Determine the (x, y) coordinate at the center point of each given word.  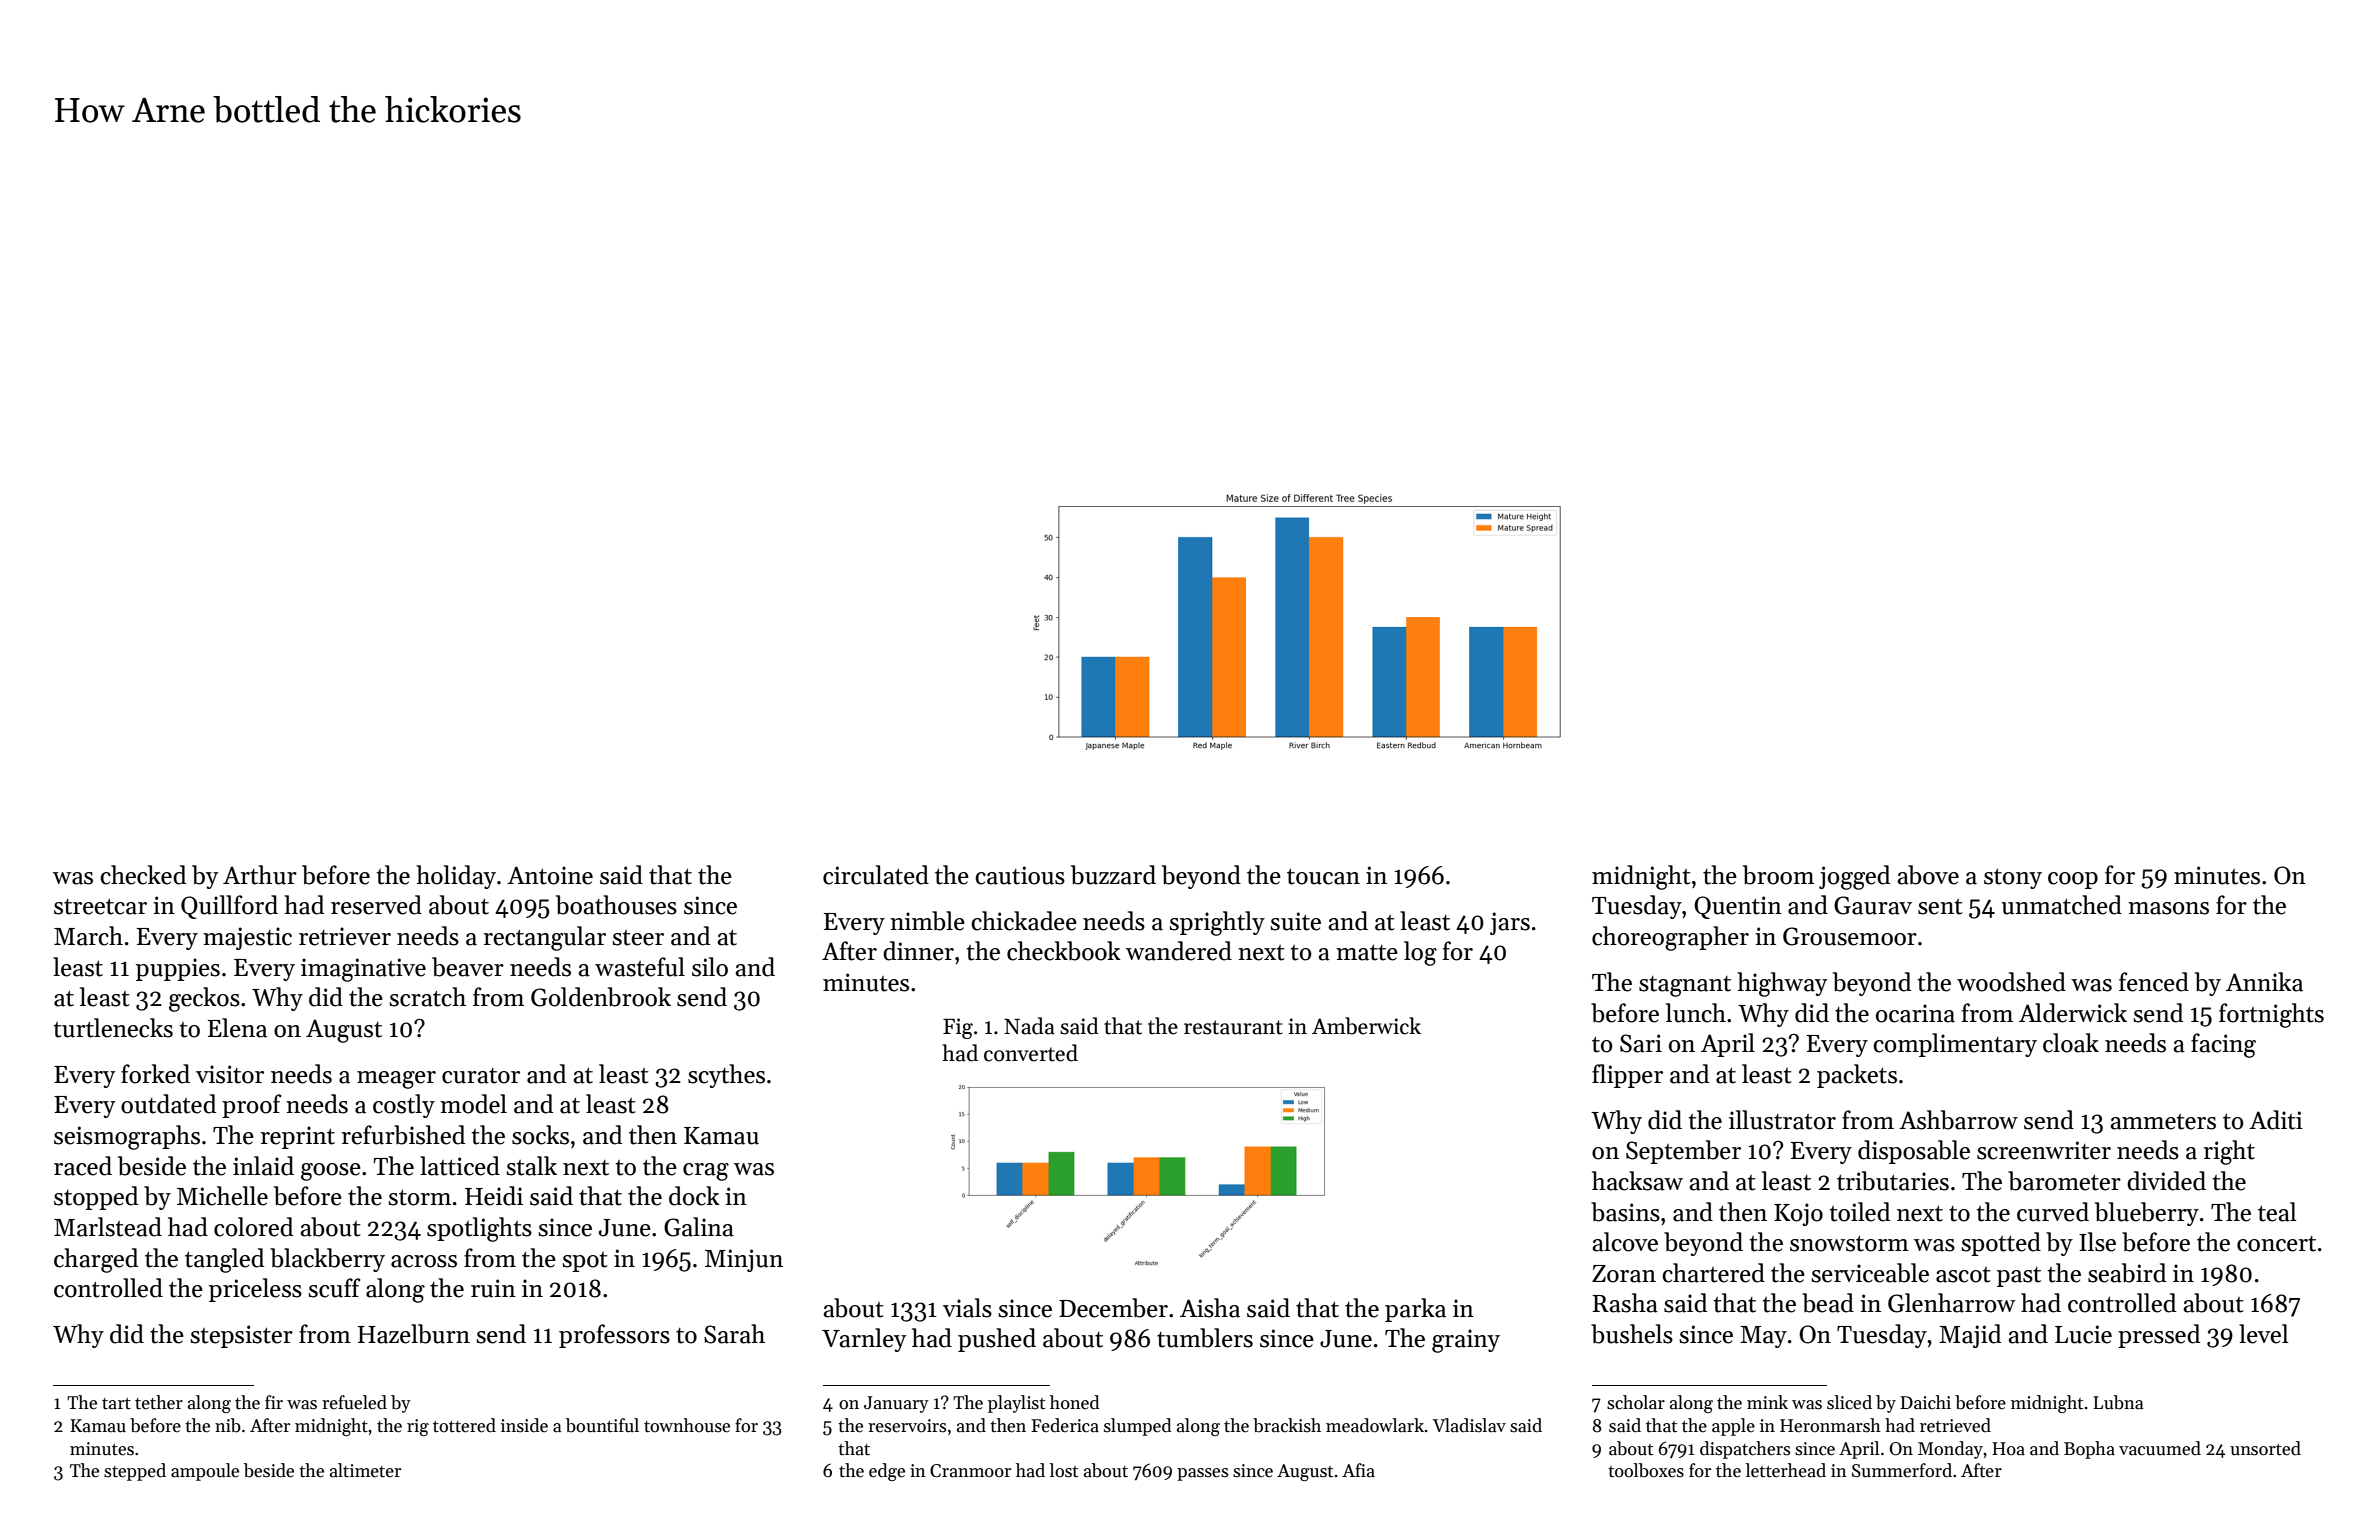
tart (116, 1404)
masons (2168, 908)
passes (1202, 1474)
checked (143, 875)
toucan (1323, 877)
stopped (96, 1198)
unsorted (2265, 1448)
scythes (726, 1076)
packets (1857, 1076)
